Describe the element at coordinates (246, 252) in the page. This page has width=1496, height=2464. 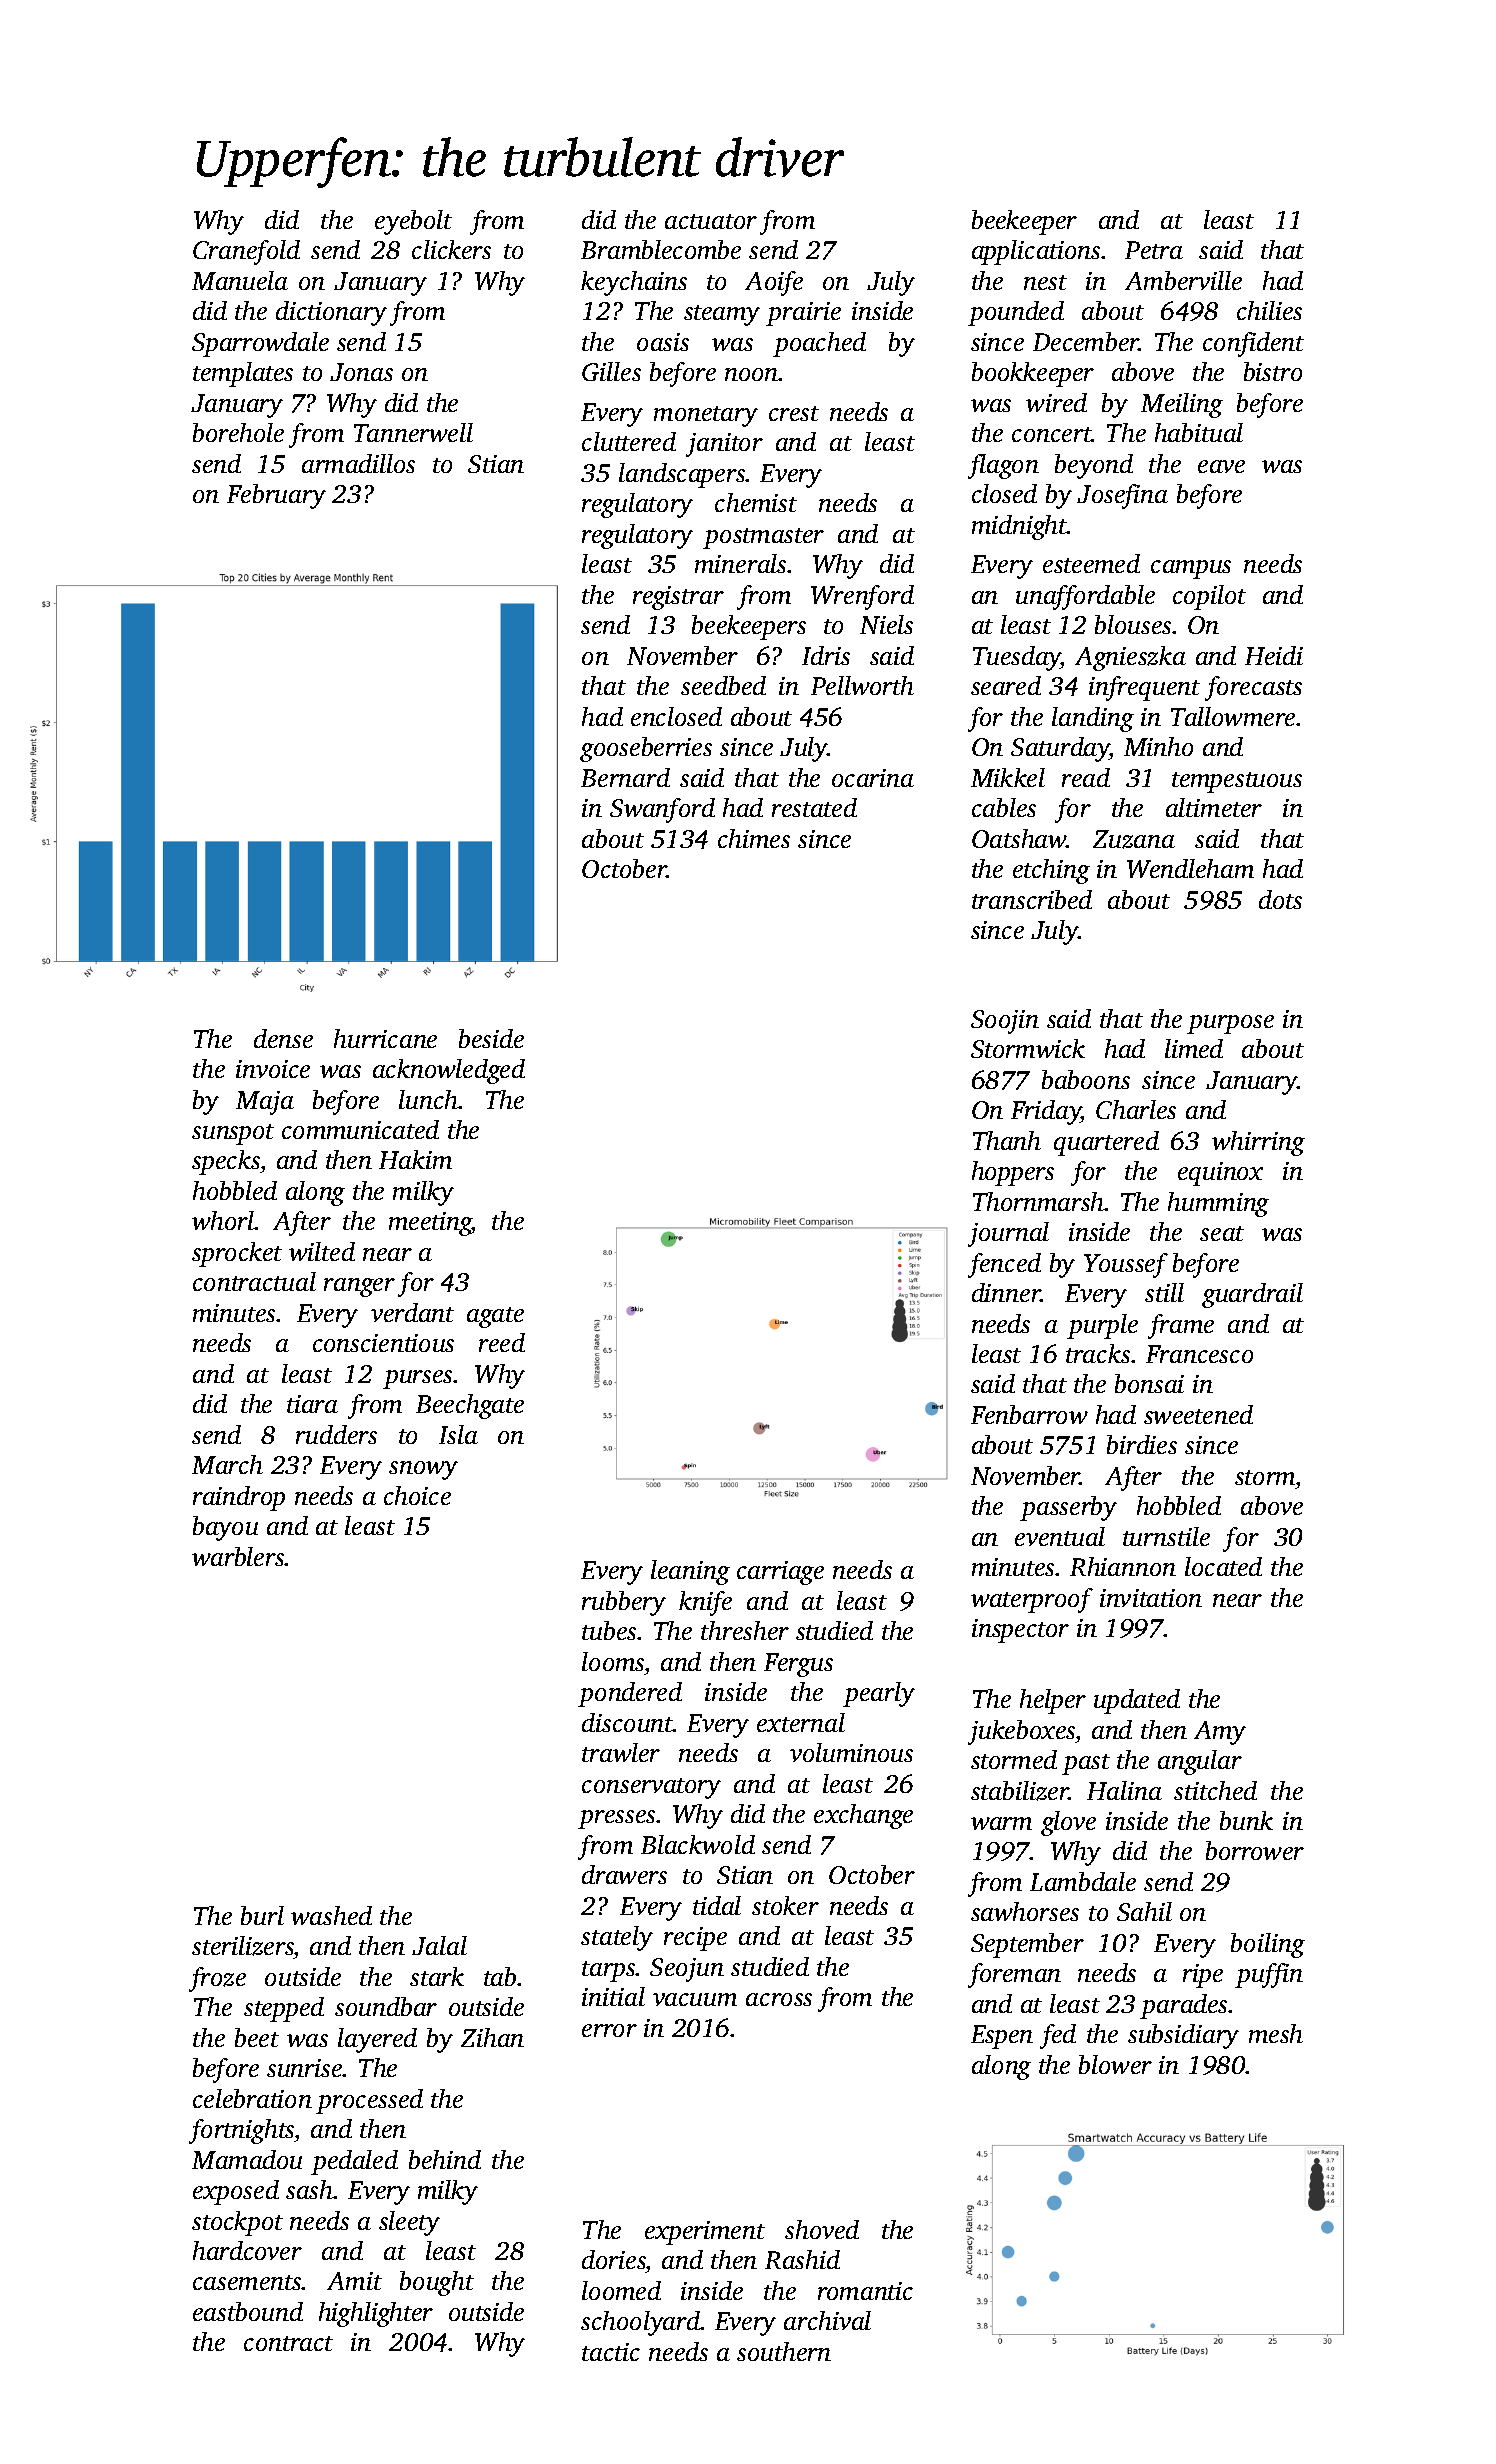
I see `Cranefold` at that location.
